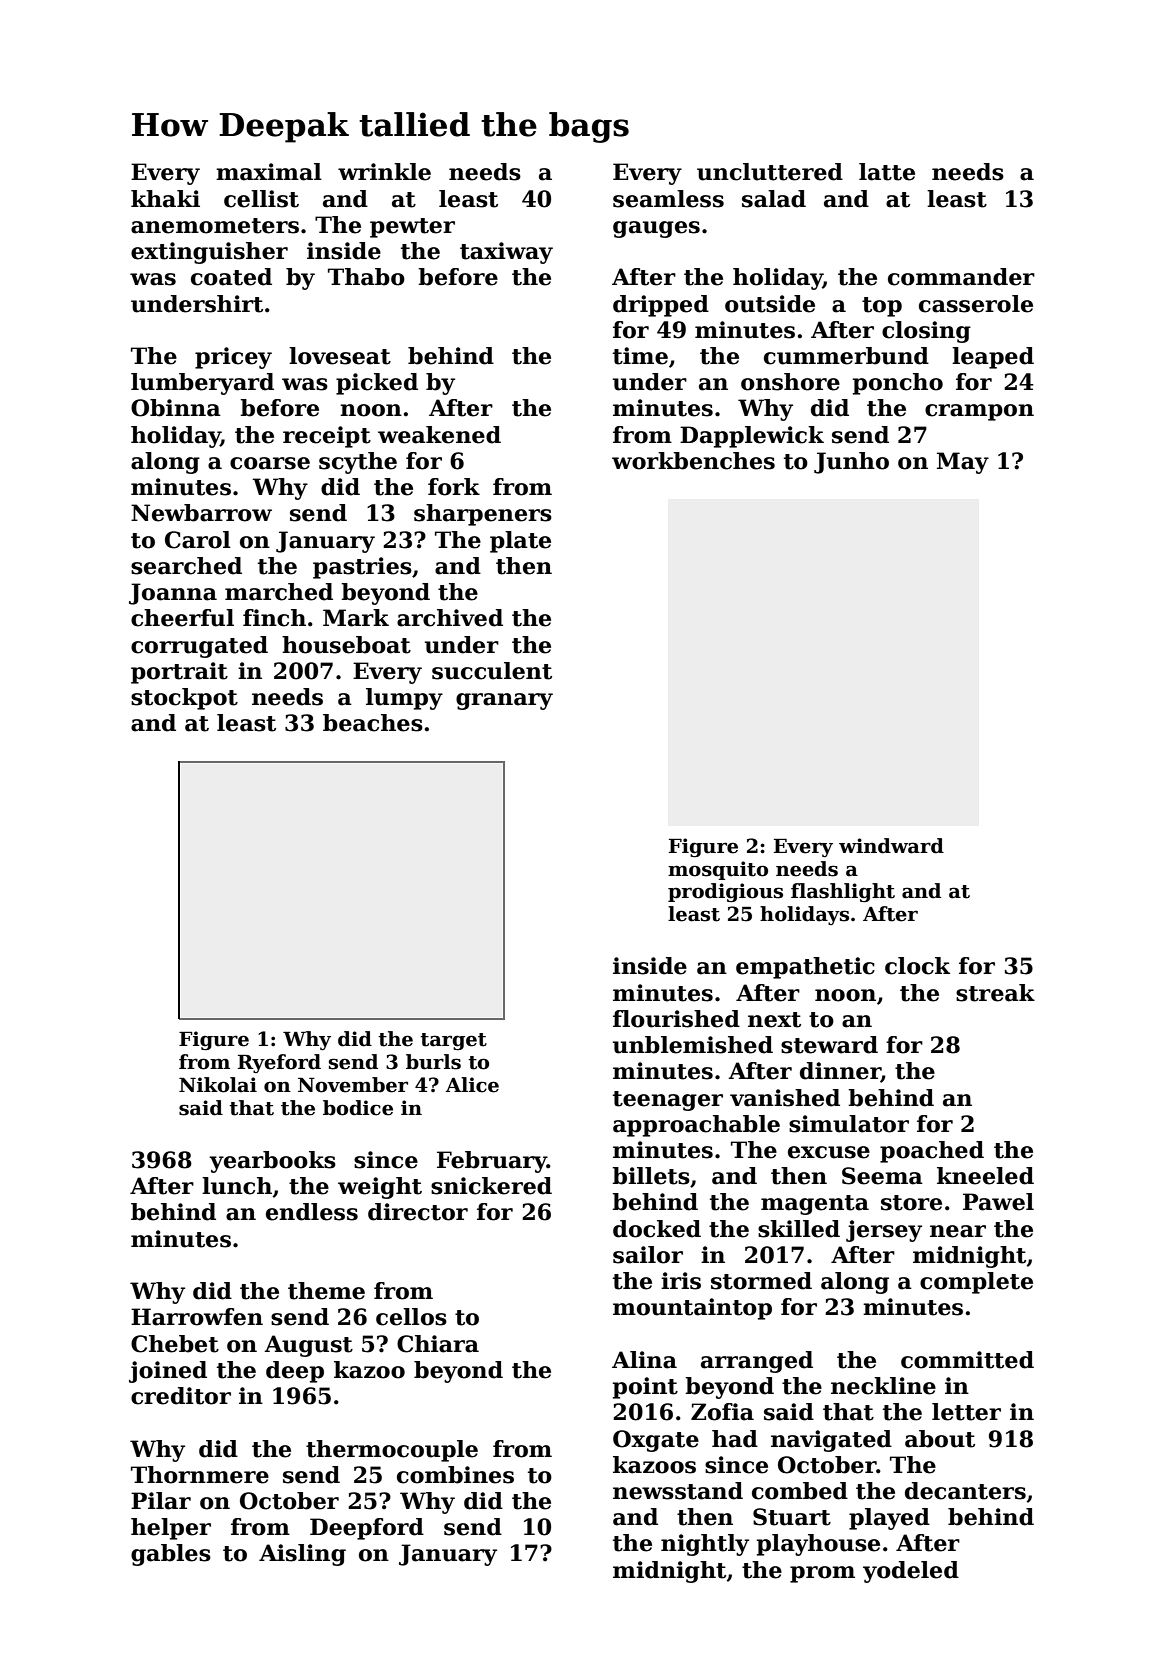 This screenshot has width=1165, height=1654. What do you see at coordinates (233, 358) in the screenshot?
I see `pricey` at bounding box center [233, 358].
